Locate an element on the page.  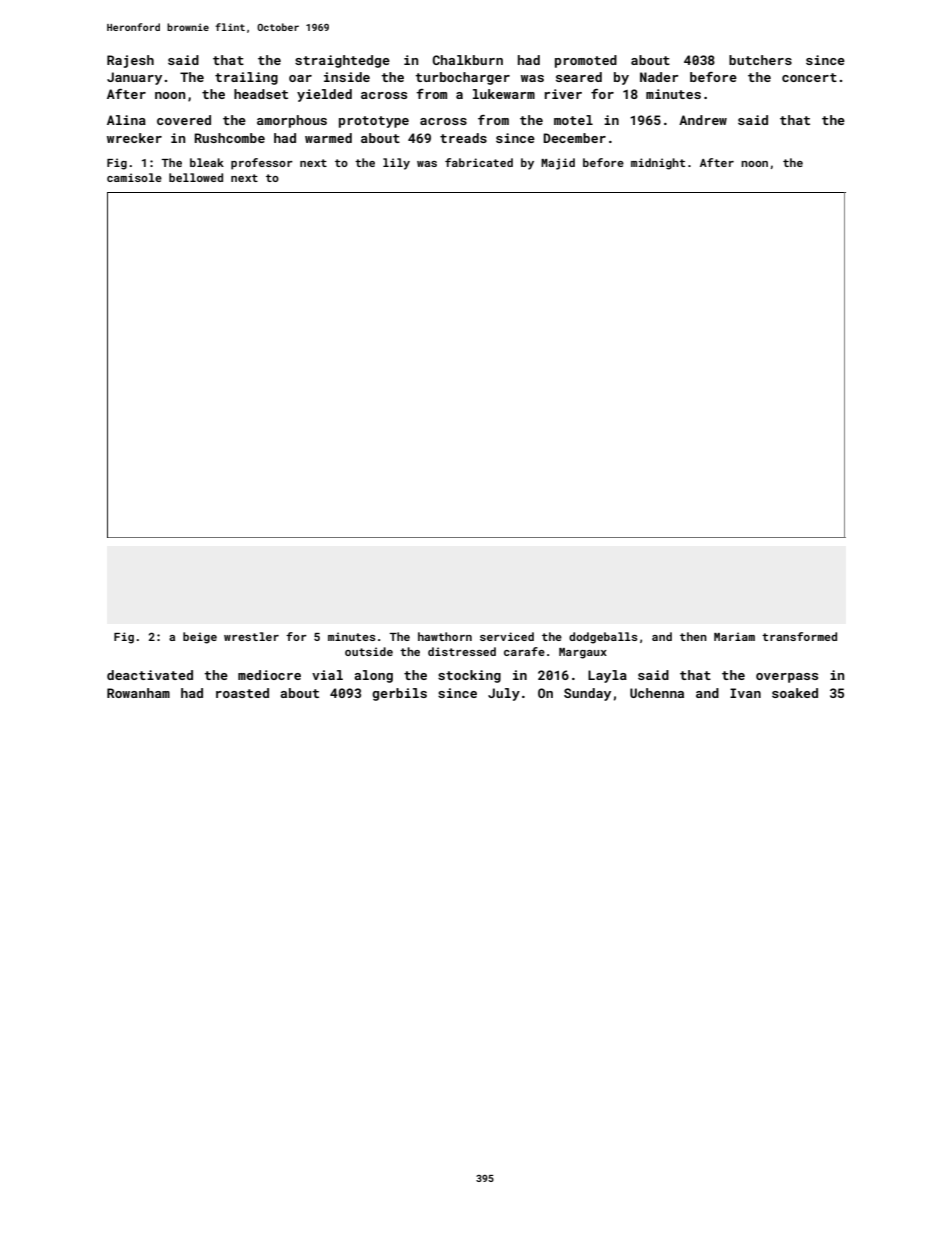
Rowanham is located at coordinates (138, 693).
